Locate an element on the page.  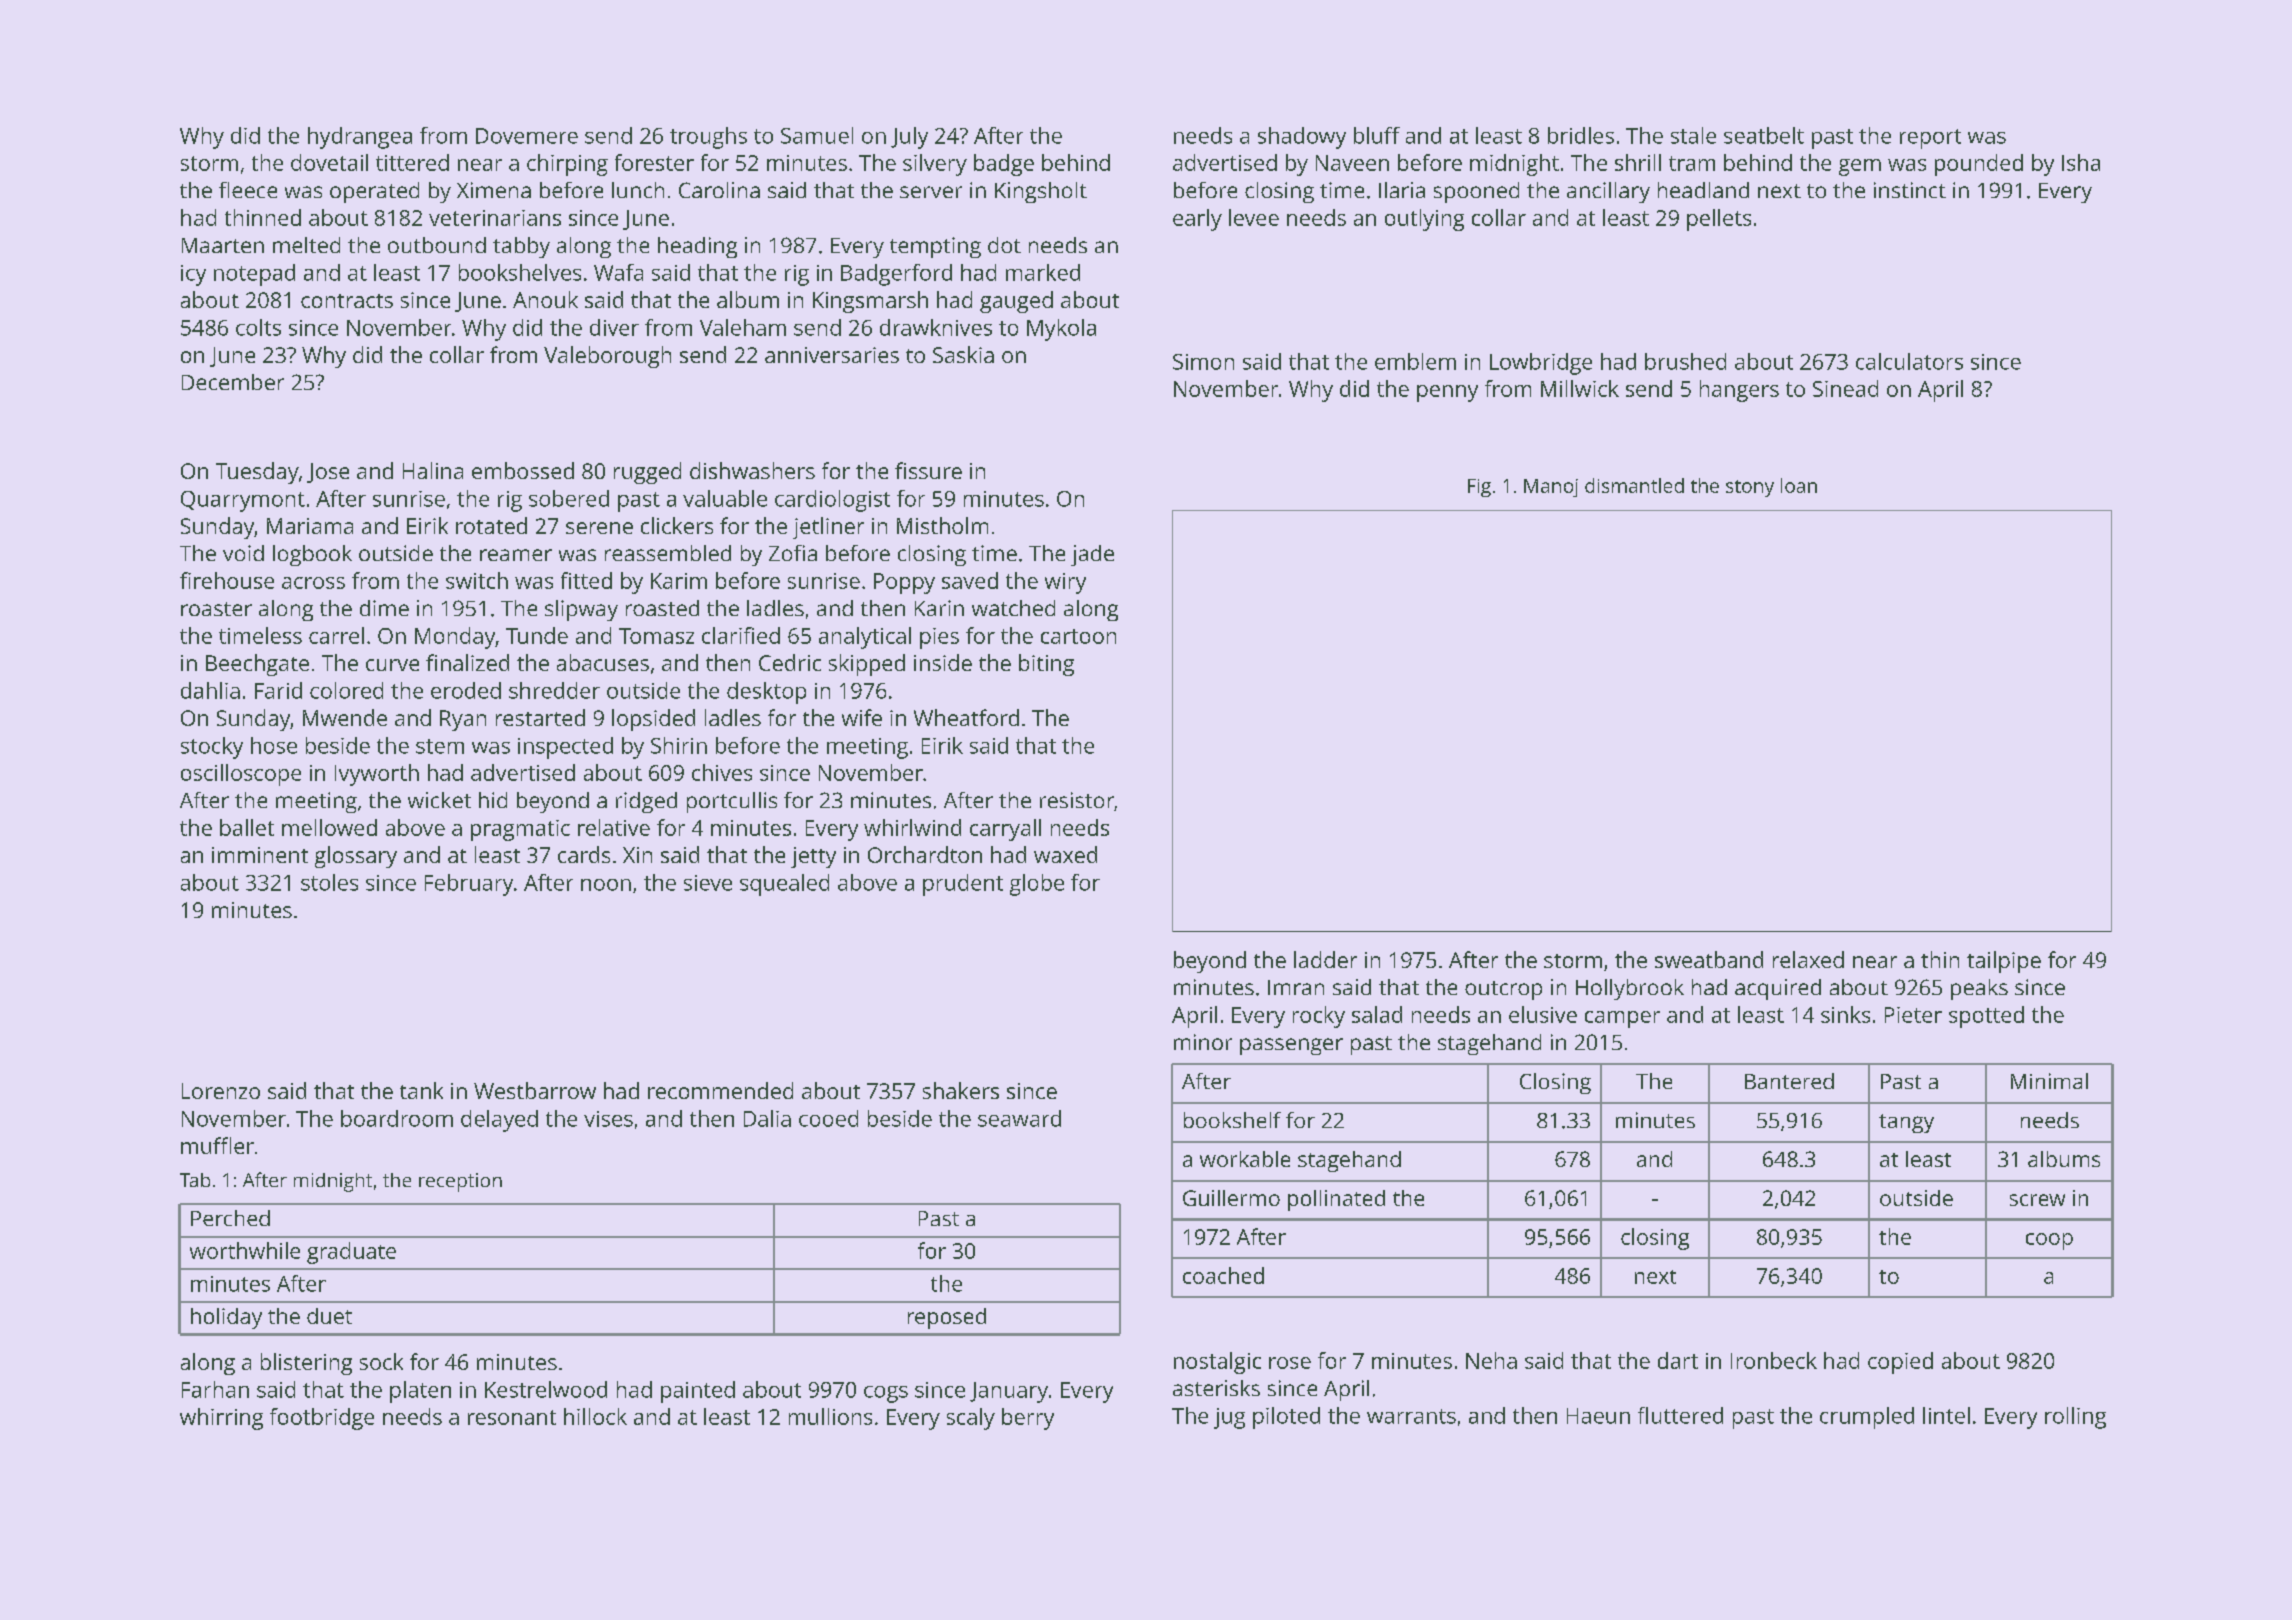
Bantered is located at coordinates (1789, 1081).
